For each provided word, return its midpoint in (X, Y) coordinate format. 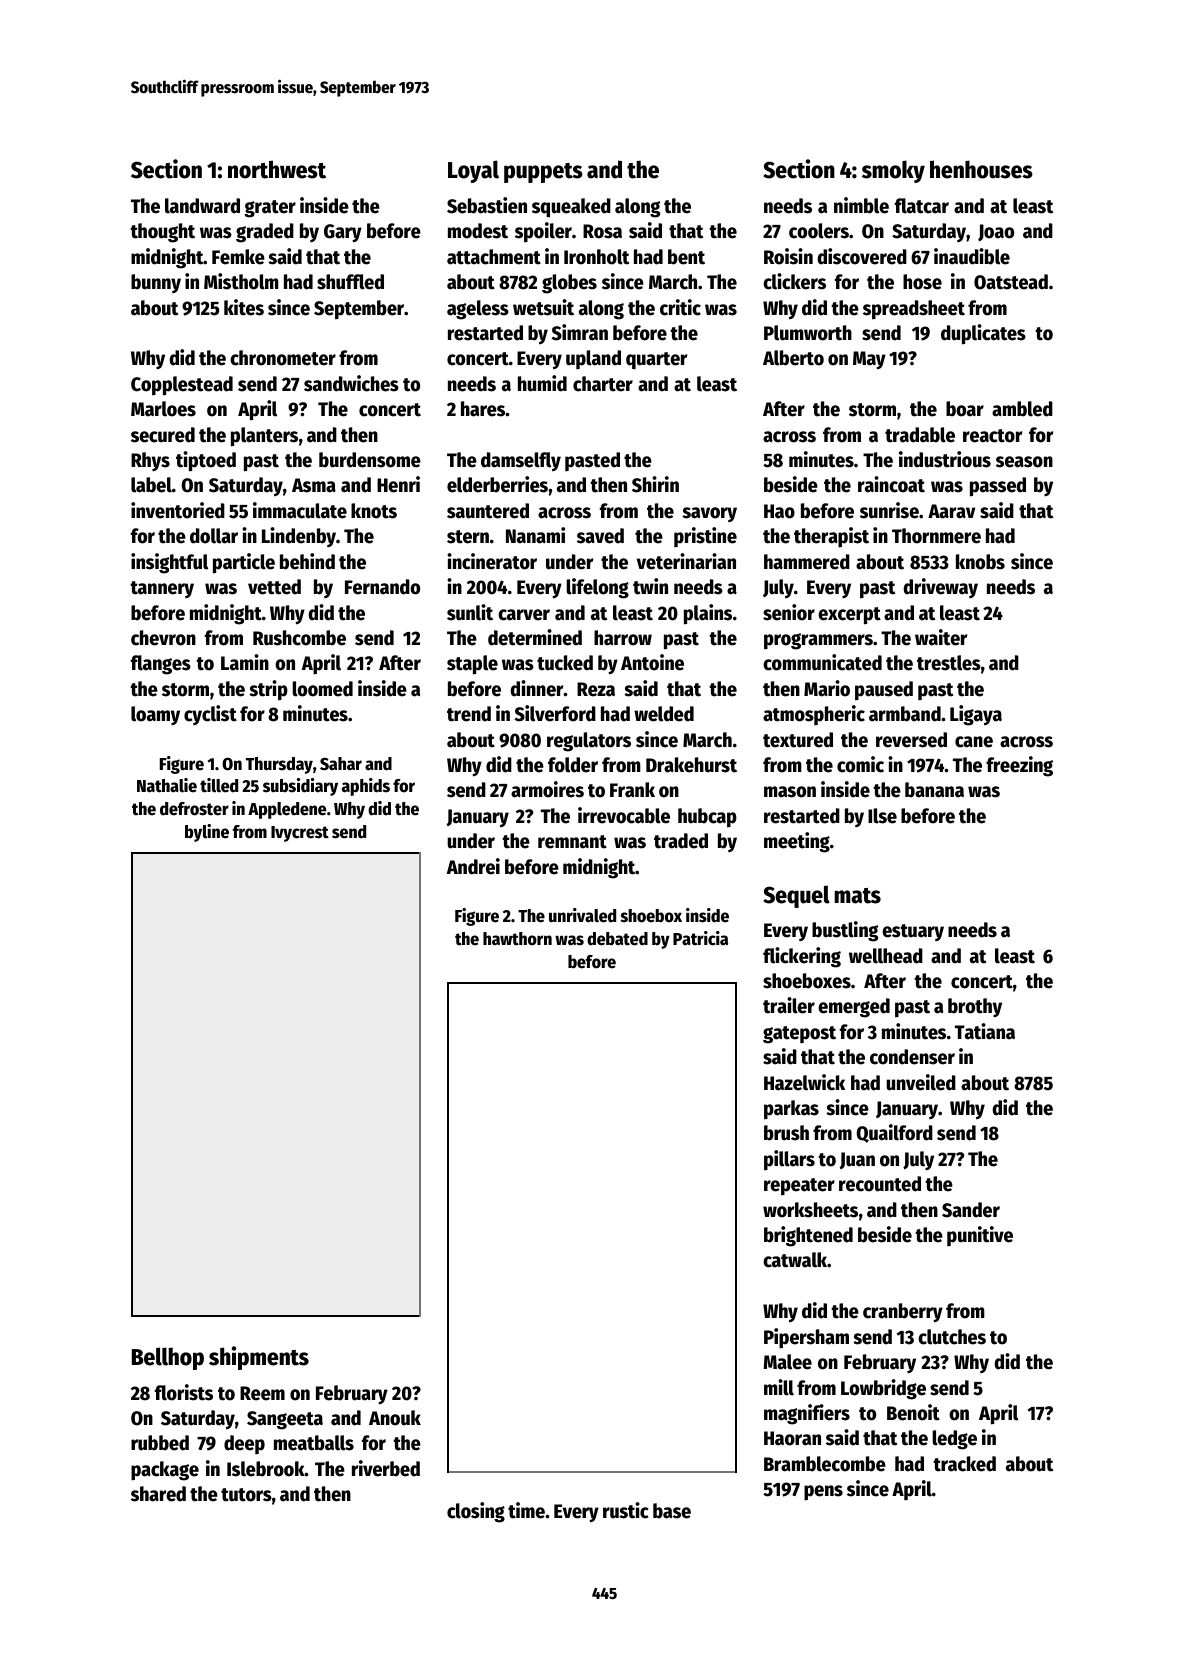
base (672, 1511)
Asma (314, 485)
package (165, 1471)
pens (823, 1492)
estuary (913, 932)
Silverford (555, 713)
